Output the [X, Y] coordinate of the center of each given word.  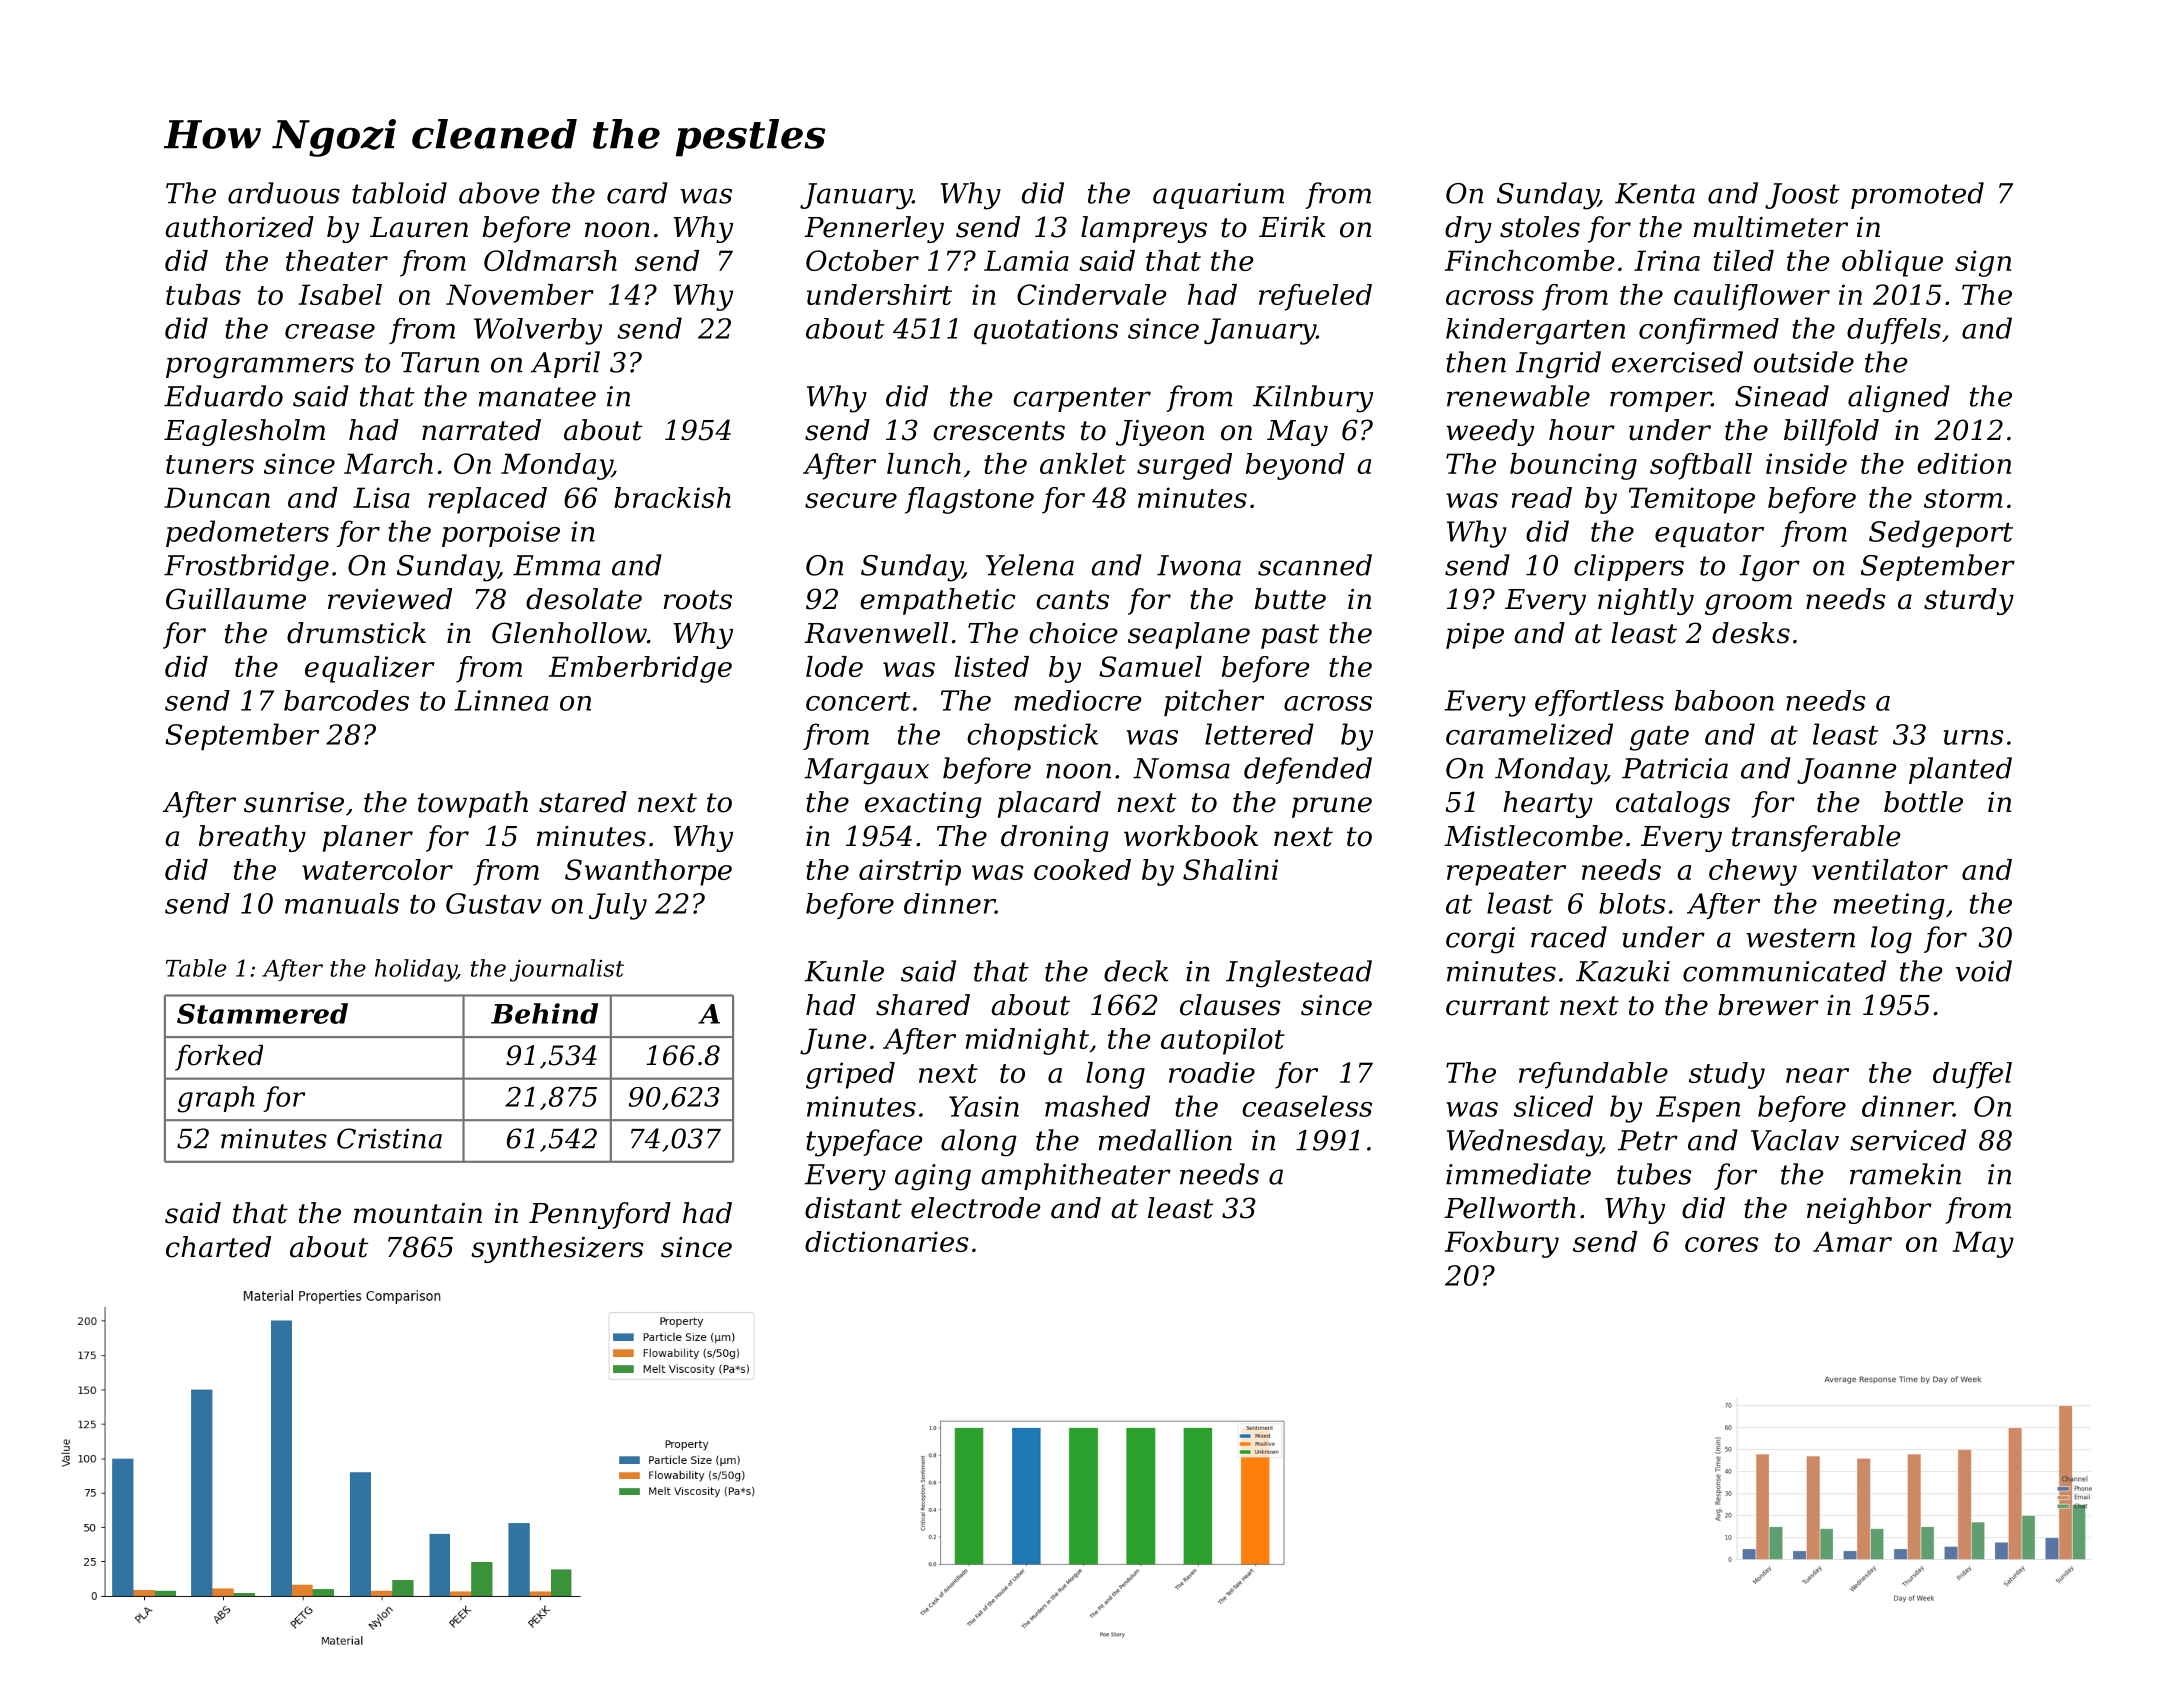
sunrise [294, 802]
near [1817, 1075]
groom [1748, 604]
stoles [1540, 227]
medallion [1165, 1140]
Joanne [1847, 771]
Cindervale [1092, 294]
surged [1184, 466]
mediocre [1078, 700]
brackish [672, 497]
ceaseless [1307, 1106]
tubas [203, 294]
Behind [544, 1013]
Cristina [389, 1138]
